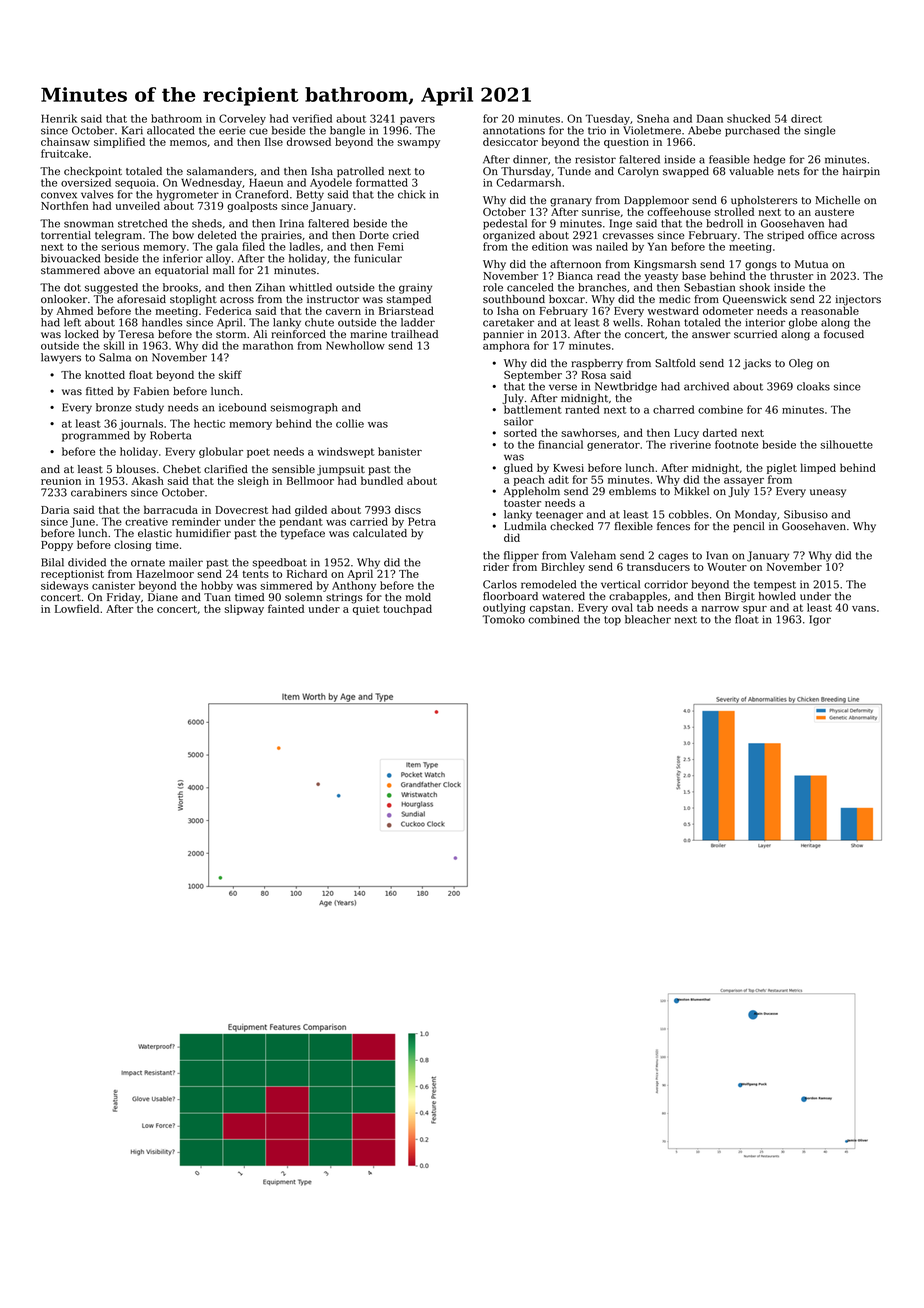 The width and height of the screenshot is (924, 1308). I want to click on vans, so click(864, 609).
